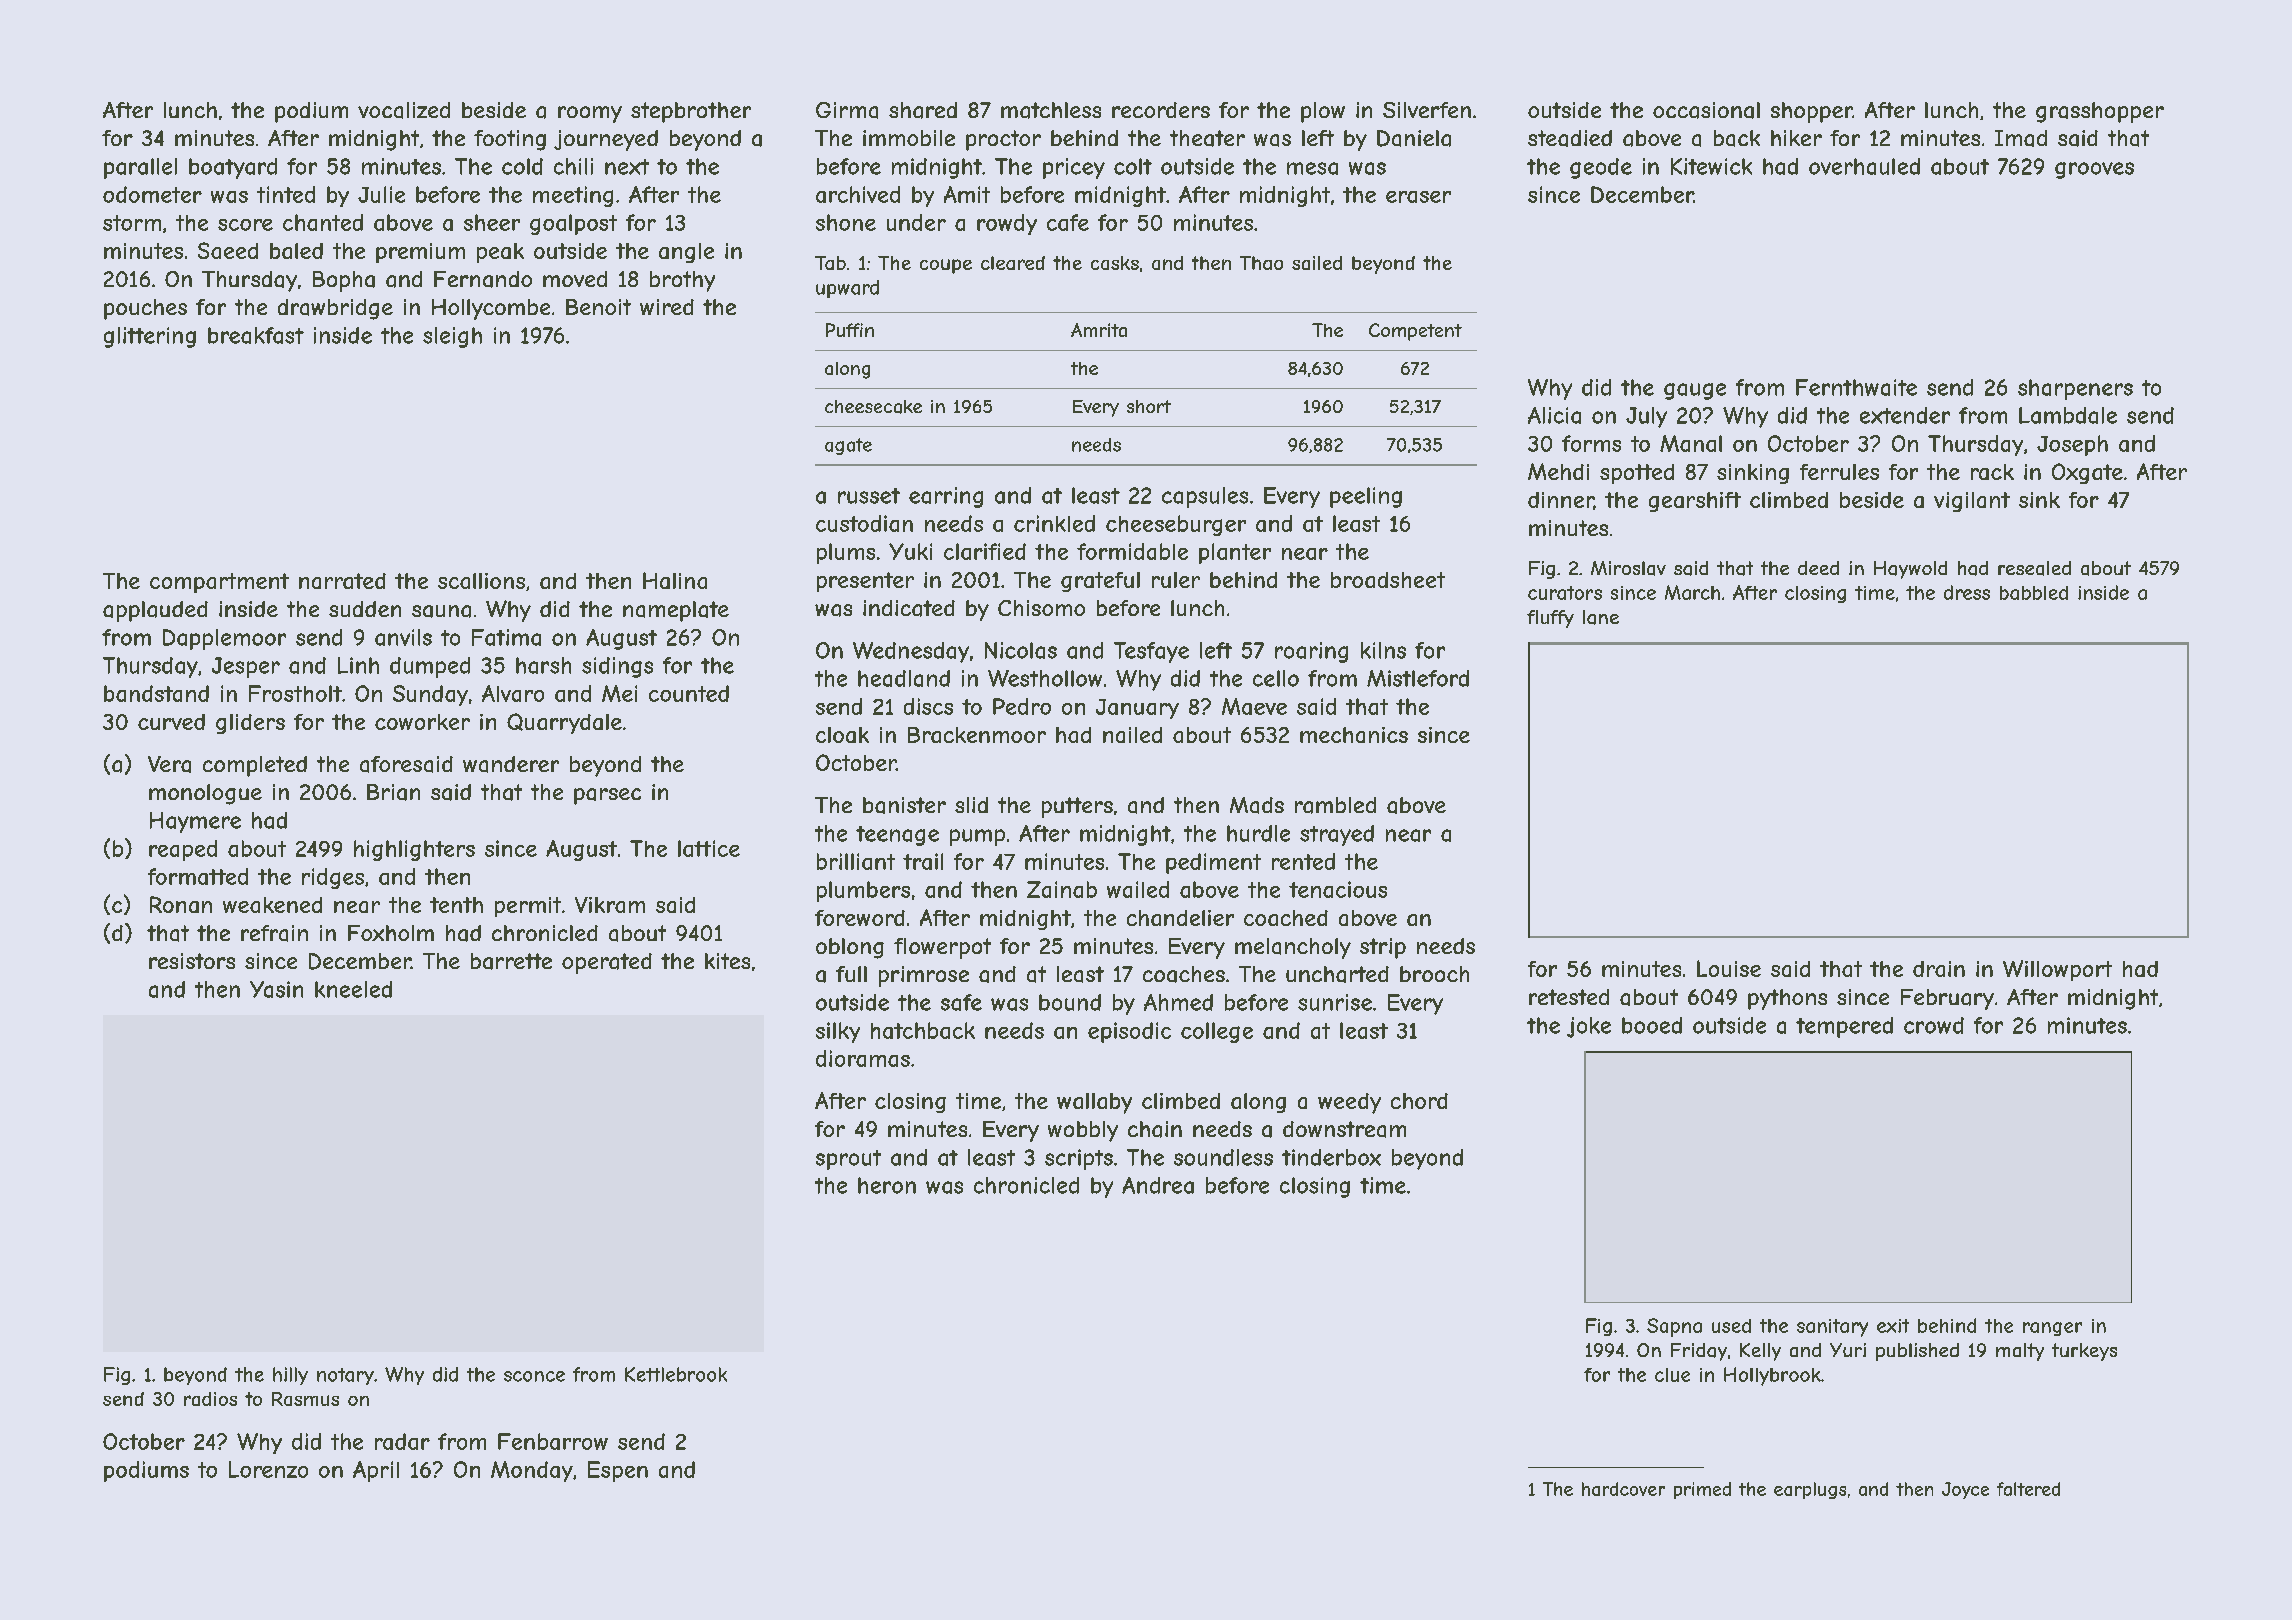  What do you see at coordinates (1388, 580) in the screenshot?
I see `broadsheet` at bounding box center [1388, 580].
